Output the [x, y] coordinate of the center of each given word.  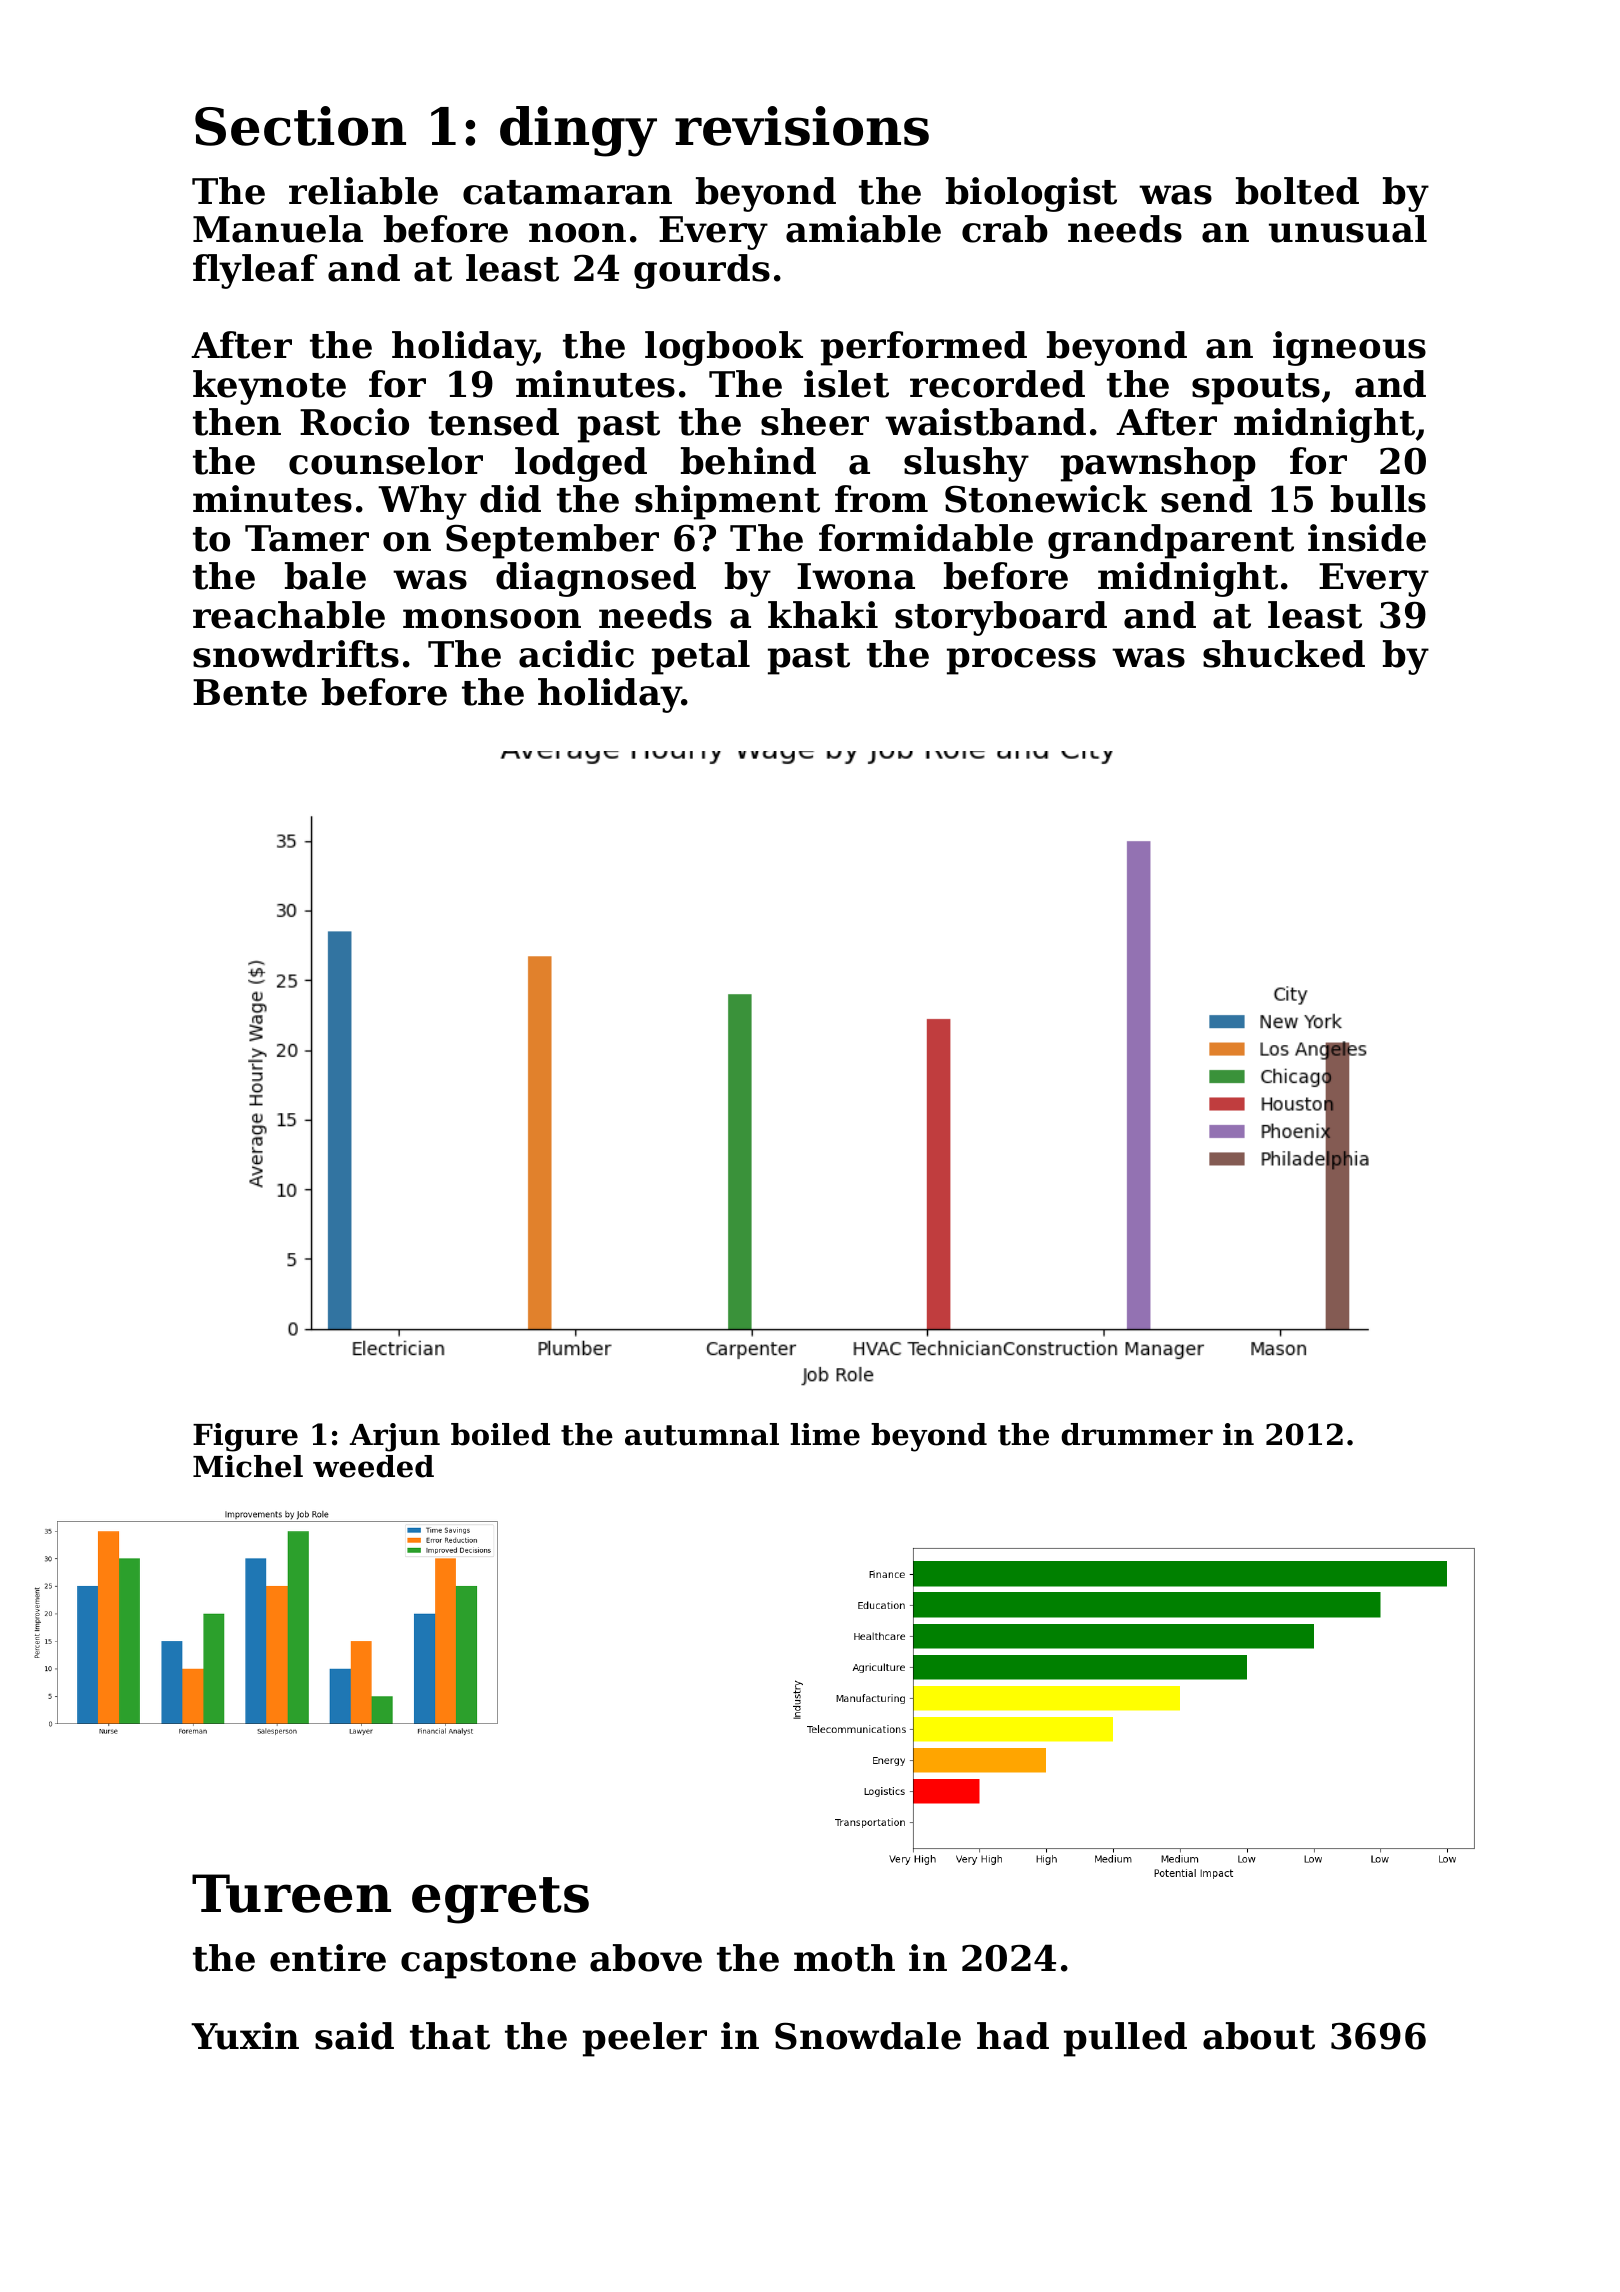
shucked [1284, 654]
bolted [1297, 191]
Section [300, 126]
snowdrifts [296, 654]
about [1259, 2036]
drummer [1137, 1434]
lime [825, 1434]
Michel [248, 1466]
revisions [802, 126]
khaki [823, 615]
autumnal [702, 1434]
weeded [373, 1466]
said [354, 2036]
